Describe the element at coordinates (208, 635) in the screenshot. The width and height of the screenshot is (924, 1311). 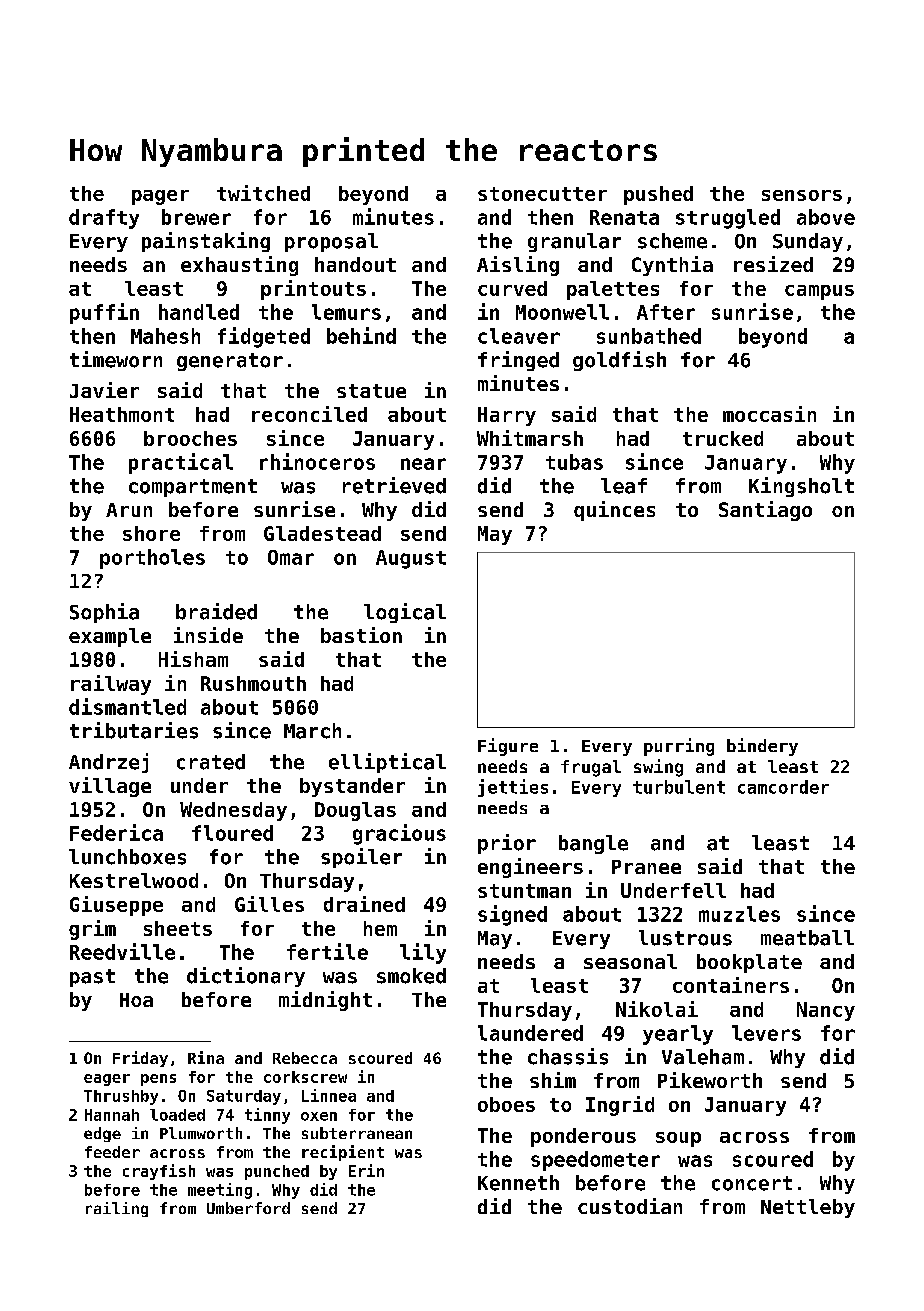
I see `inside` at that location.
